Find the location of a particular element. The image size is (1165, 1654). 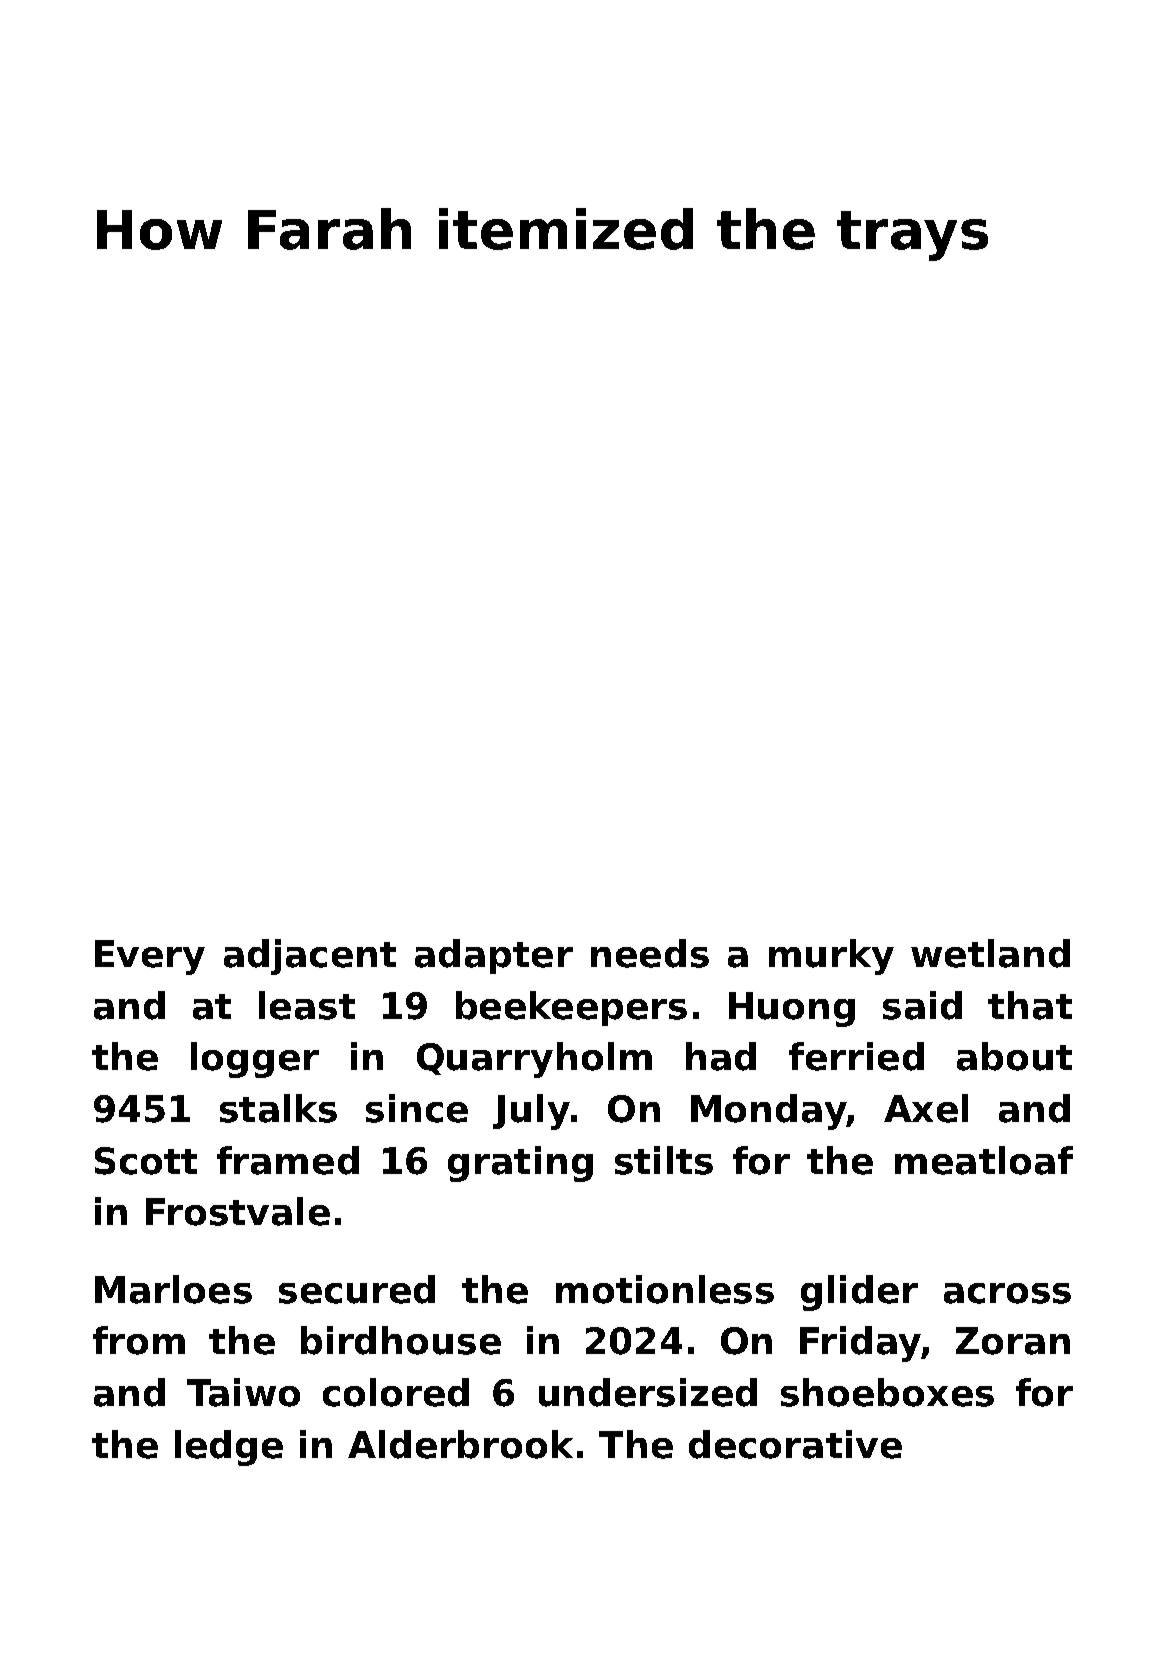

since is located at coordinates (417, 1108).
